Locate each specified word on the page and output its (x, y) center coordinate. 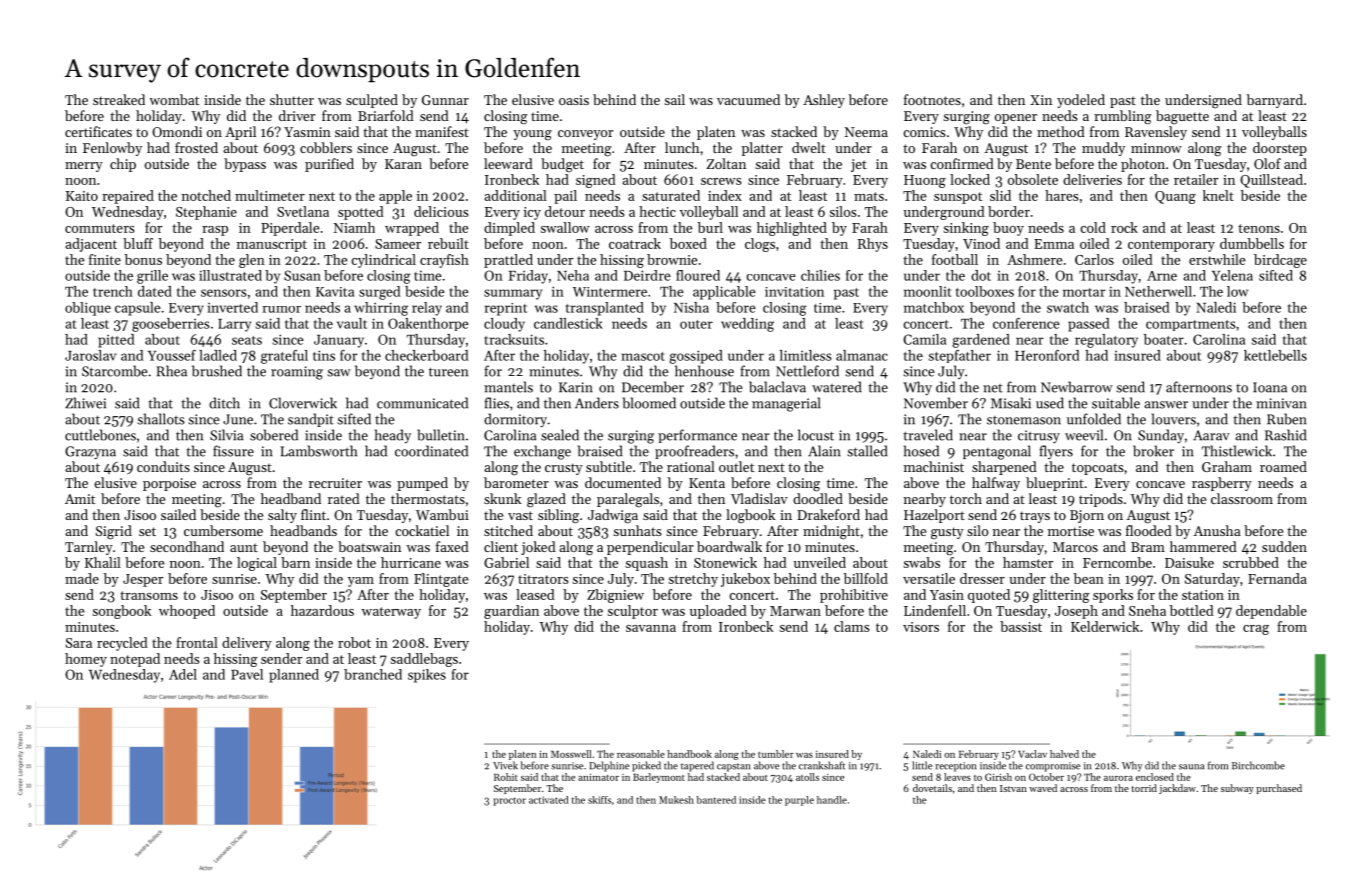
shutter (292, 99)
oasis (574, 100)
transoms (149, 595)
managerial (786, 404)
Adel (183, 674)
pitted (116, 341)
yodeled (1081, 101)
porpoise (169, 484)
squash (647, 564)
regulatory (1106, 341)
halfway (996, 484)
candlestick (568, 323)
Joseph (1076, 612)
